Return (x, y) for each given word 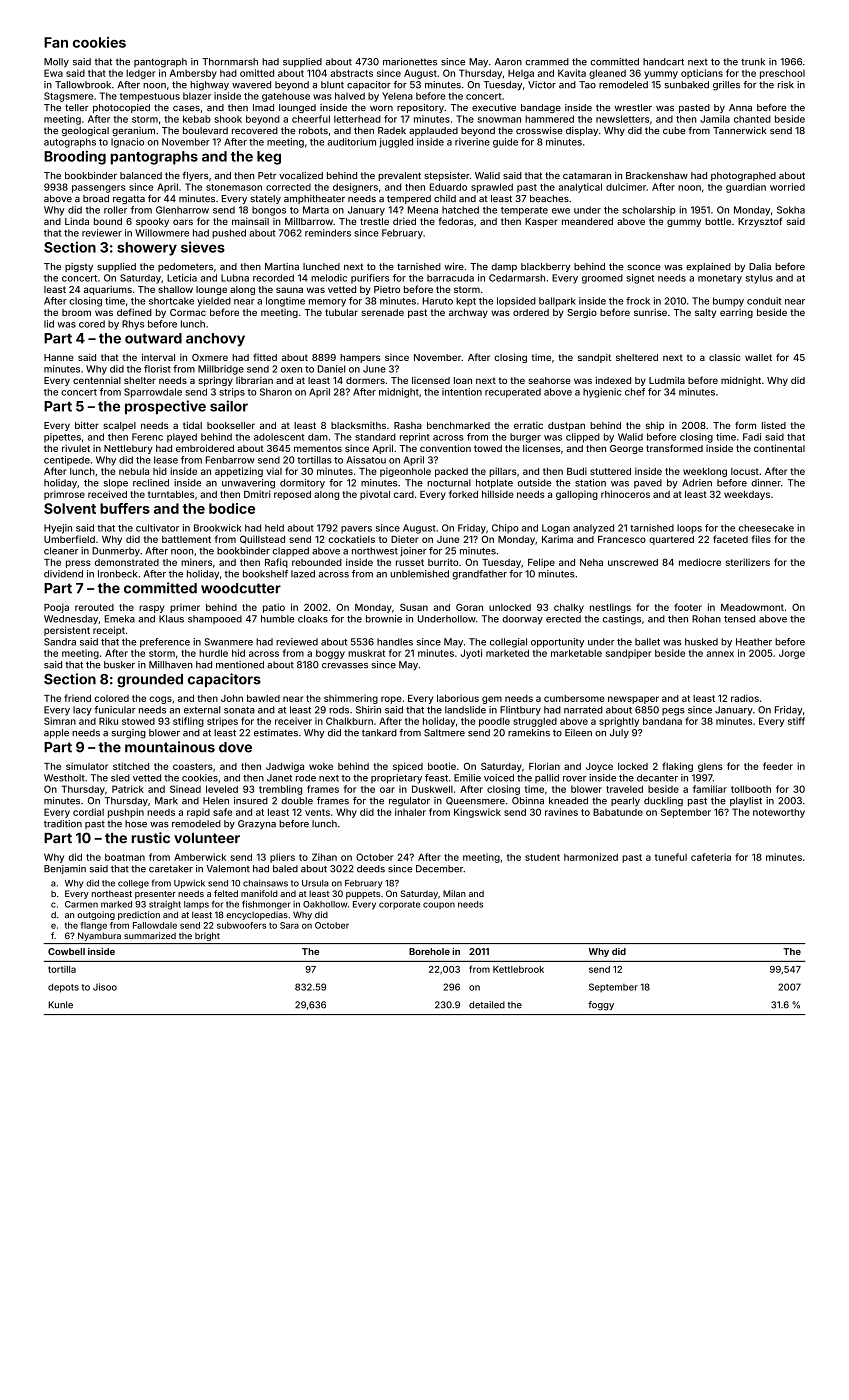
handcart (663, 62)
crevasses (345, 666)
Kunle (61, 1005)
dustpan (566, 426)
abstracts (351, 73)
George (626, 449)
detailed (487, 1005)
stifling (188, 722)
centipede (67, 461)
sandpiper (629, 654)
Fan (56, 42)
